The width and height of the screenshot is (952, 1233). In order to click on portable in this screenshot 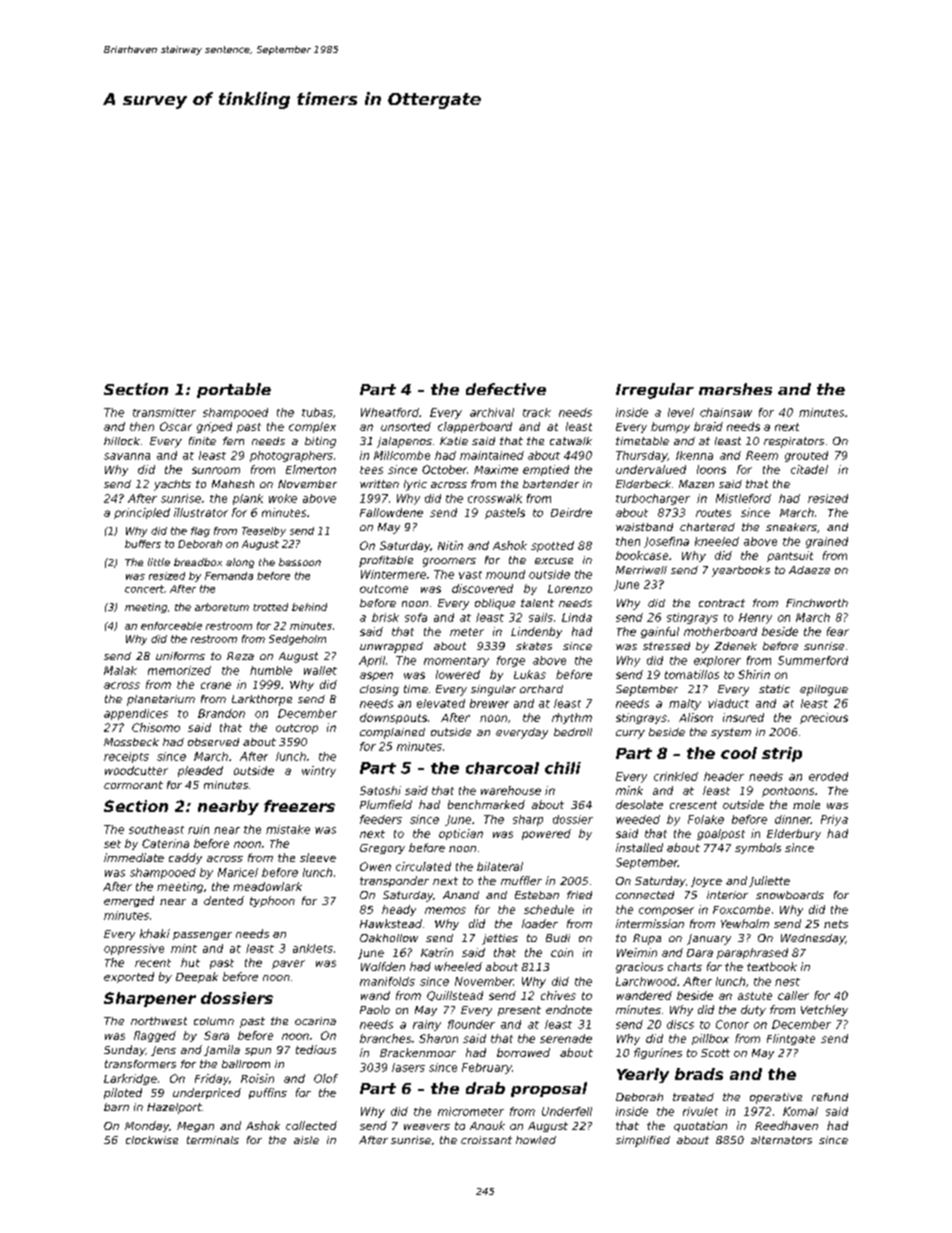, I will do `click(234, 390)`.
